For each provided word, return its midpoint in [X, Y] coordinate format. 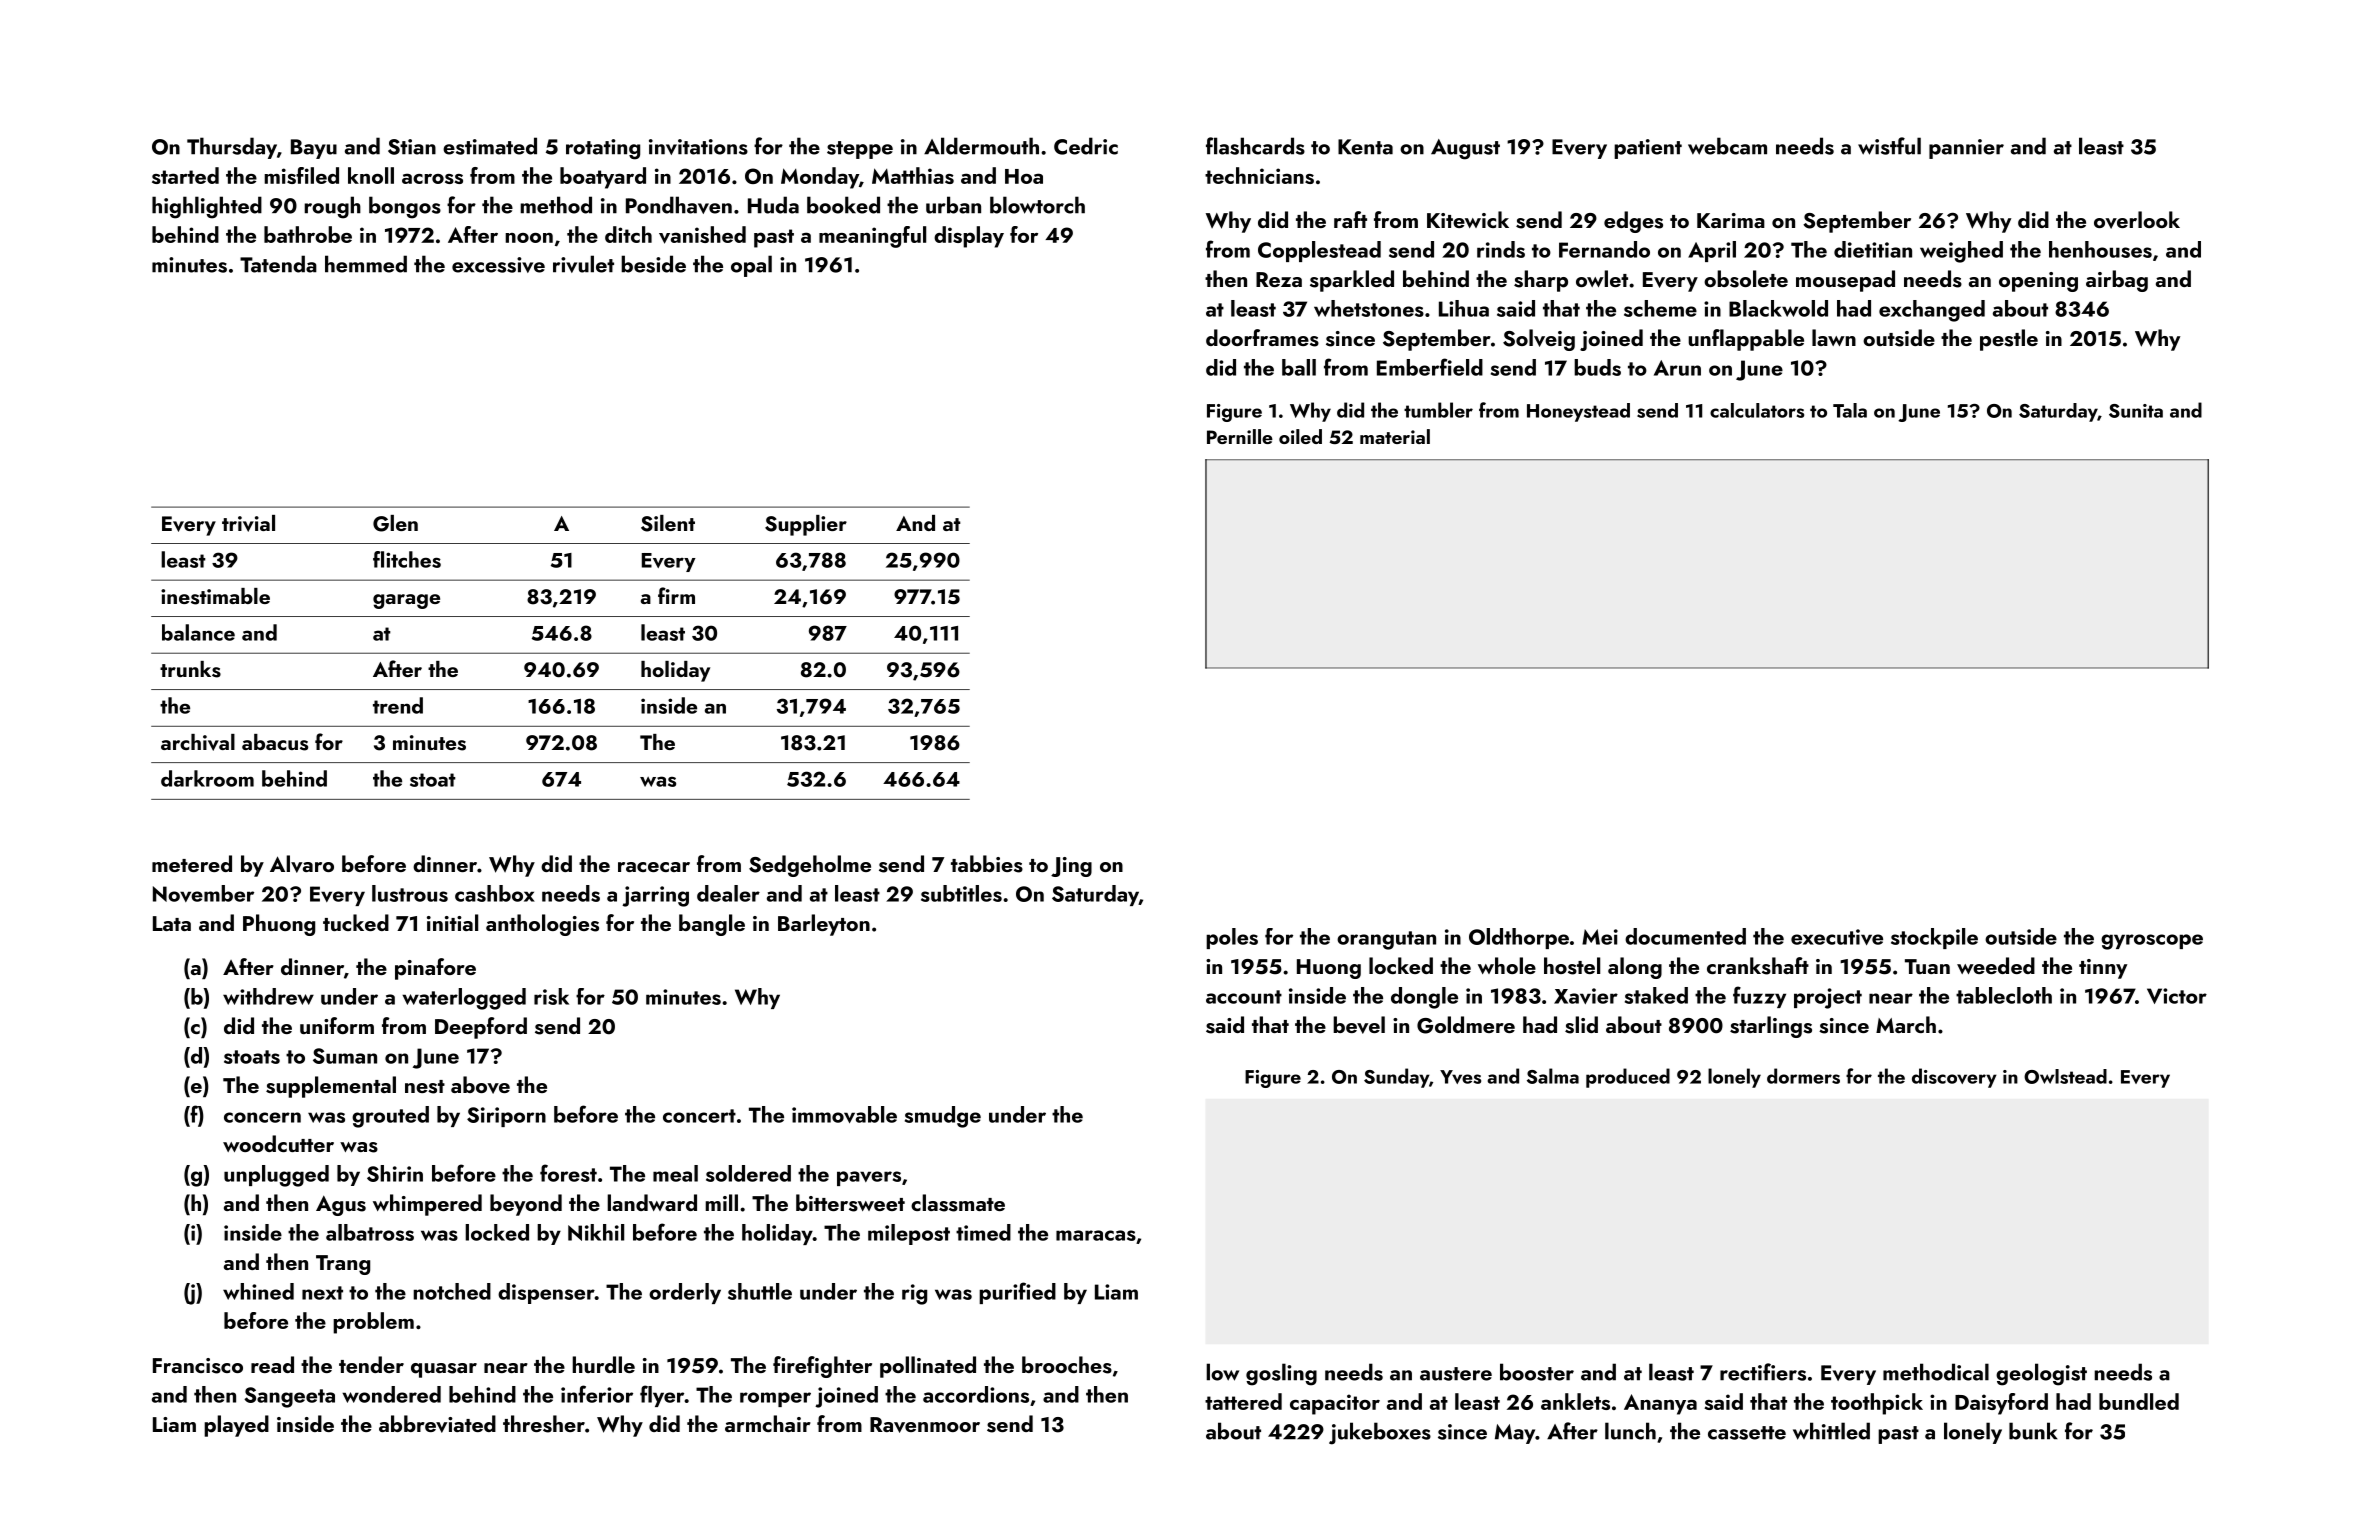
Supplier [806, 525]
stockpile [1934, 938]
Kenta [1365, 147]
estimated [490, 146]
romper [775, 1399]
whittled [1831, 1431]
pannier [1966, 149]
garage [406, 601]
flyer [662, 1396]
